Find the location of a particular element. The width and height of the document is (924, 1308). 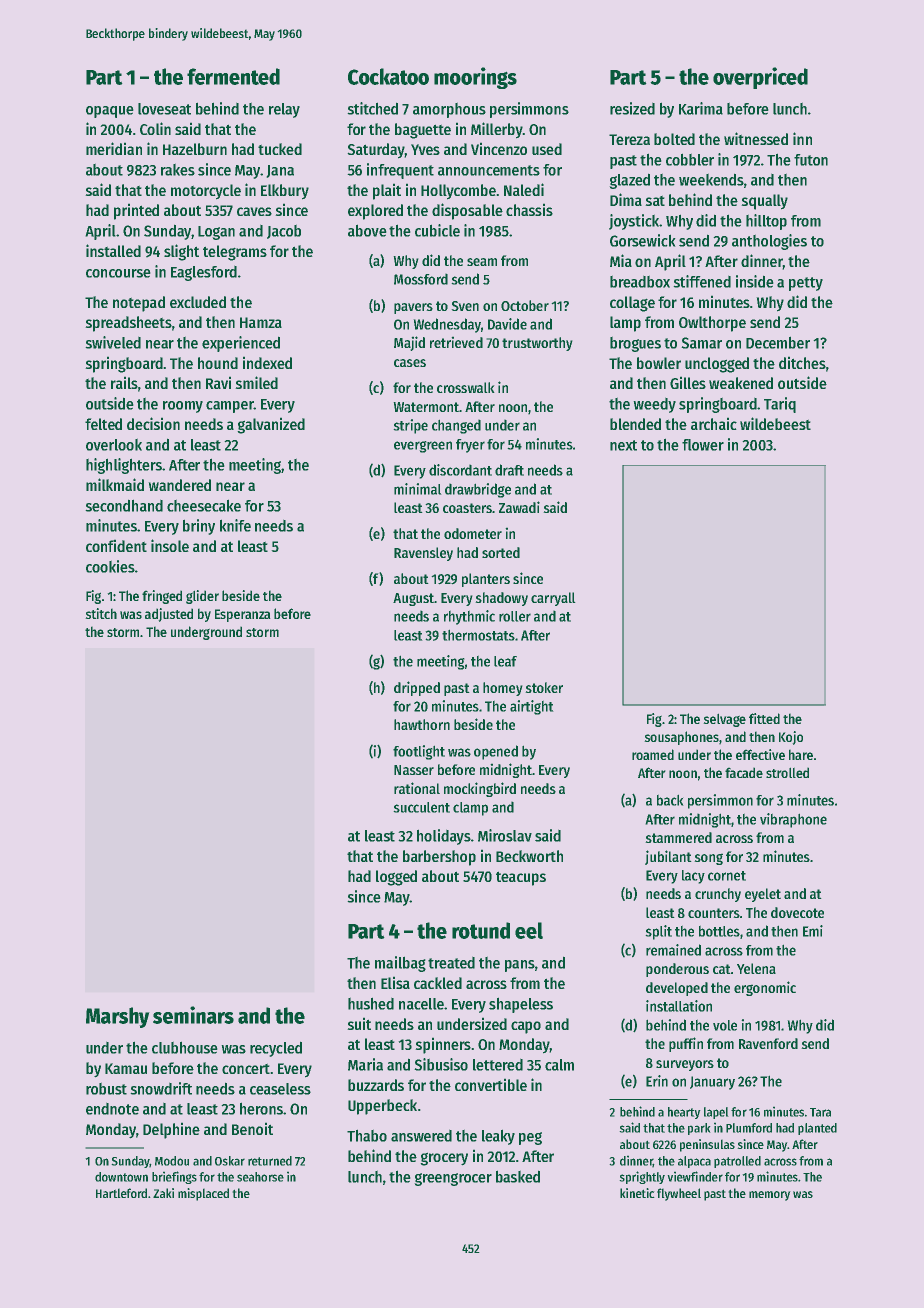

mailbag is located at coordinates (400, 964).
